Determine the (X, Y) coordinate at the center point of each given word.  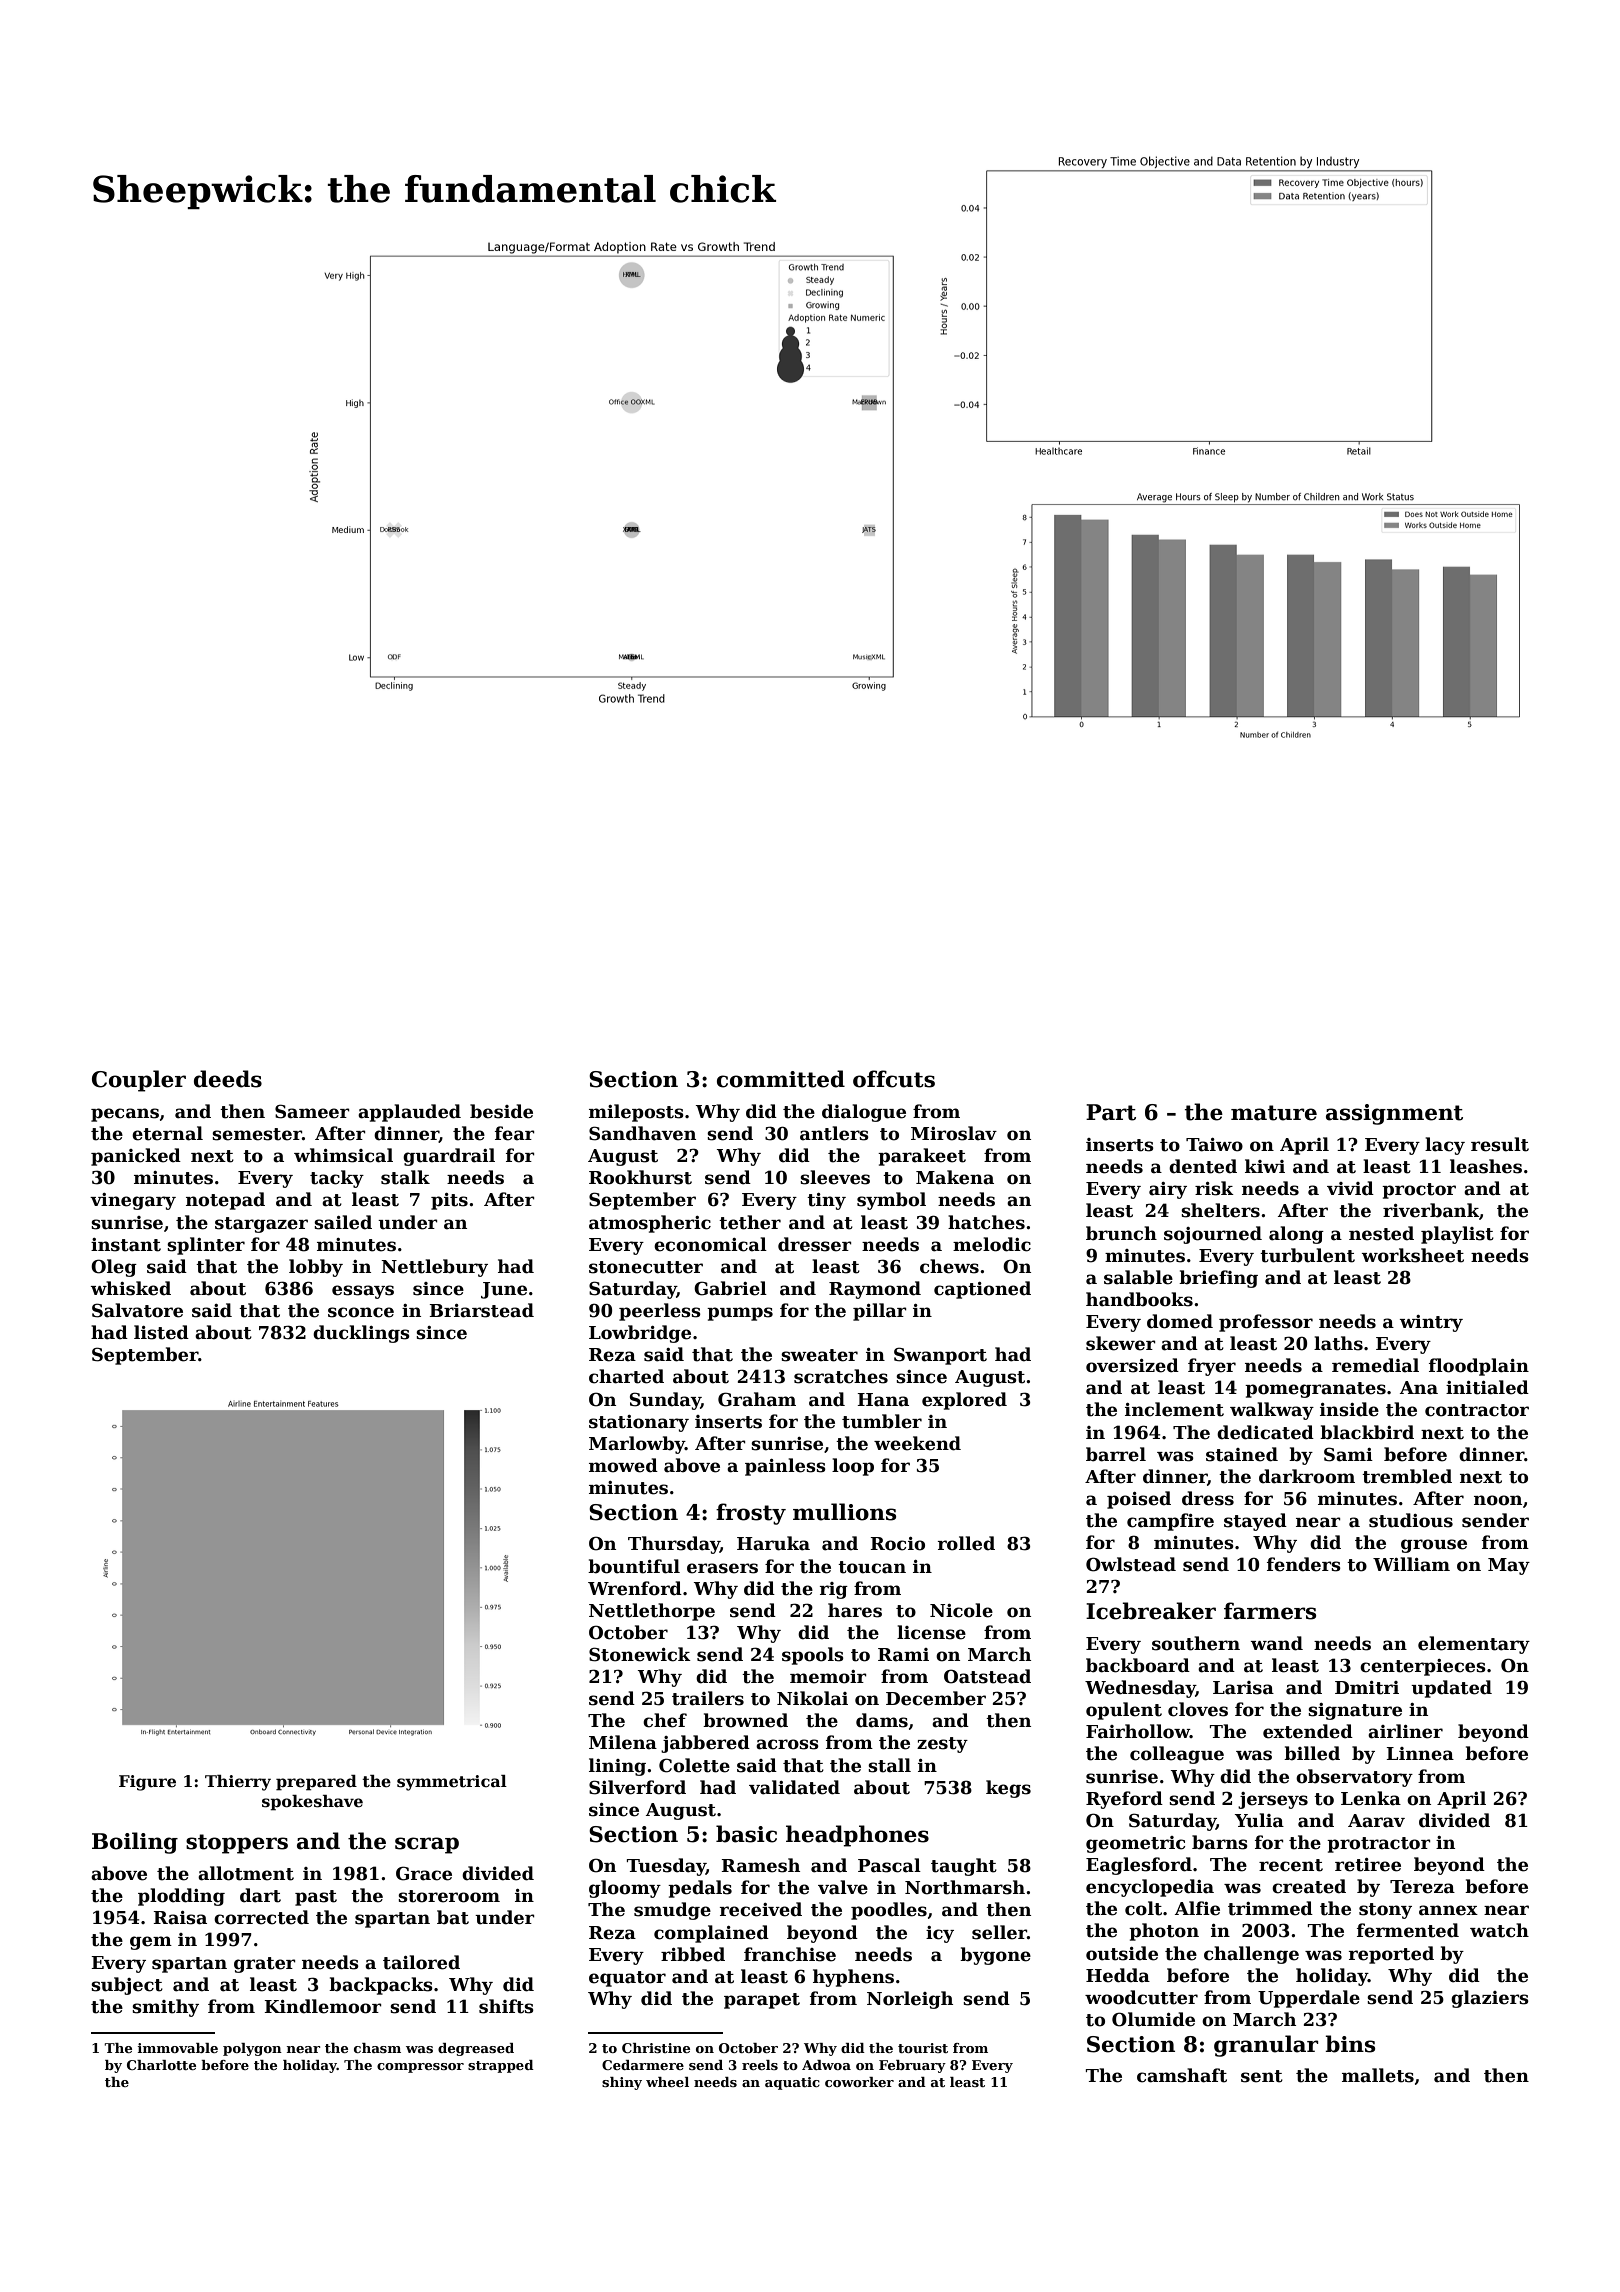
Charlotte (161, 2065)
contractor (1477, 1410)
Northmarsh (965, 1887)
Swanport (940, 1356)
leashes (1486, 1166)
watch (1499, 1930)
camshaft (1182, 2075)
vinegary (133, 1201)
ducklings (361, 1334)
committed (781, 1079)
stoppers (237, 1844)
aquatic (792, 2083)
